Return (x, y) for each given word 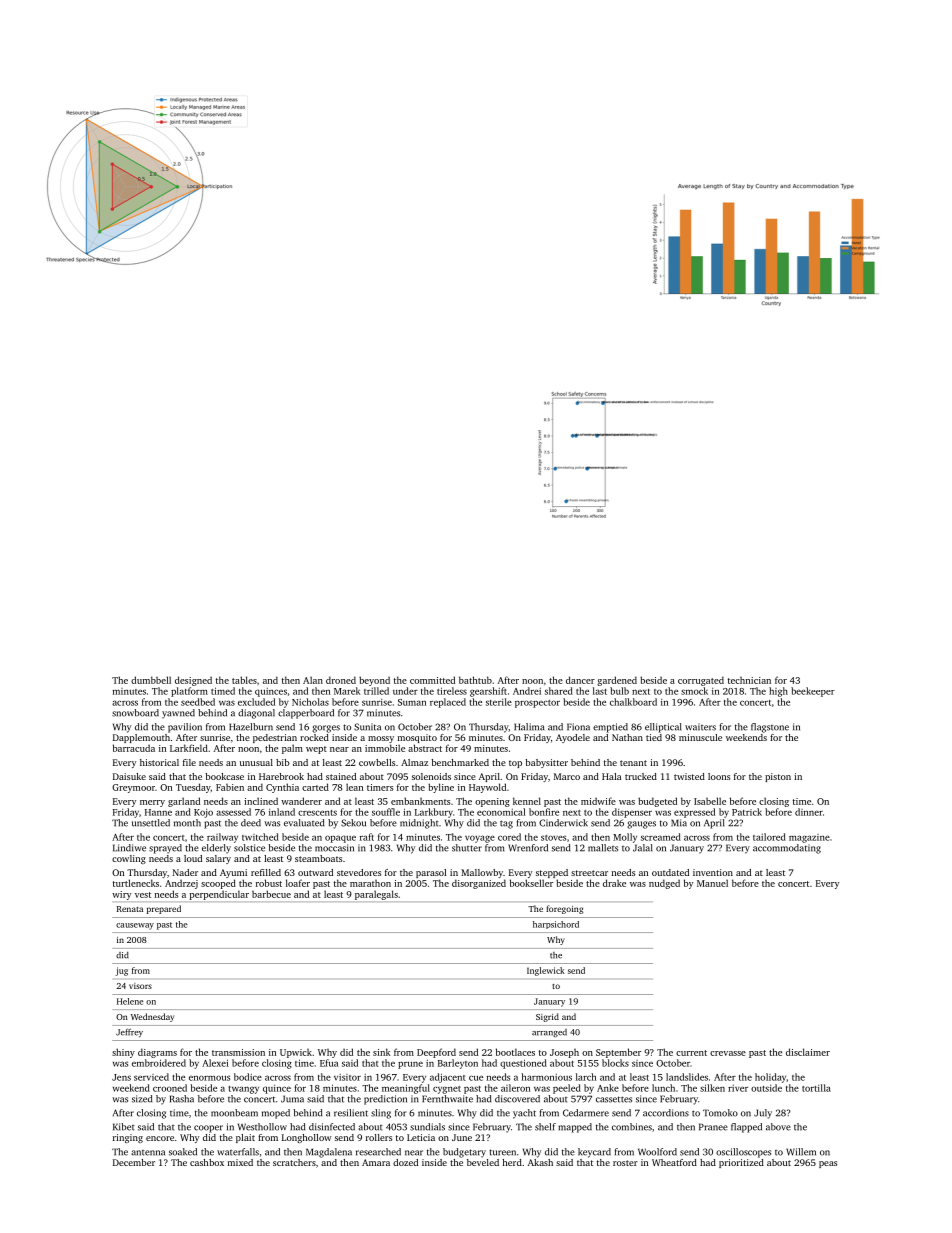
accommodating (787, 849)
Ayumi (233, 873)
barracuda (134, 748)
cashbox (207, 1162)
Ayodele (573, 738)
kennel (527, 801)
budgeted (657, 802)
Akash (540, 1162)
